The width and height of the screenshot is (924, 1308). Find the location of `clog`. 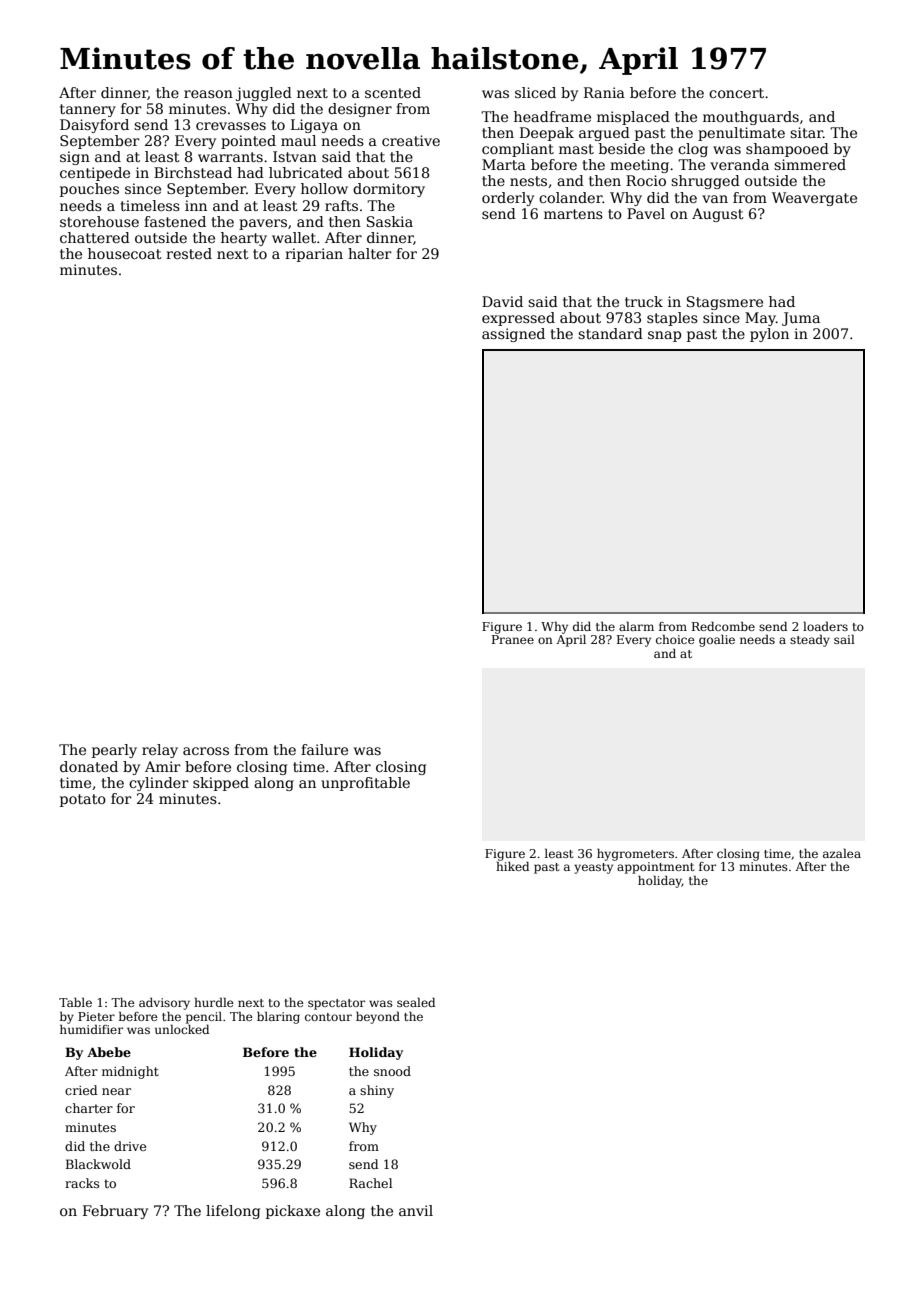

clog is located at coordinates (693, 150).
